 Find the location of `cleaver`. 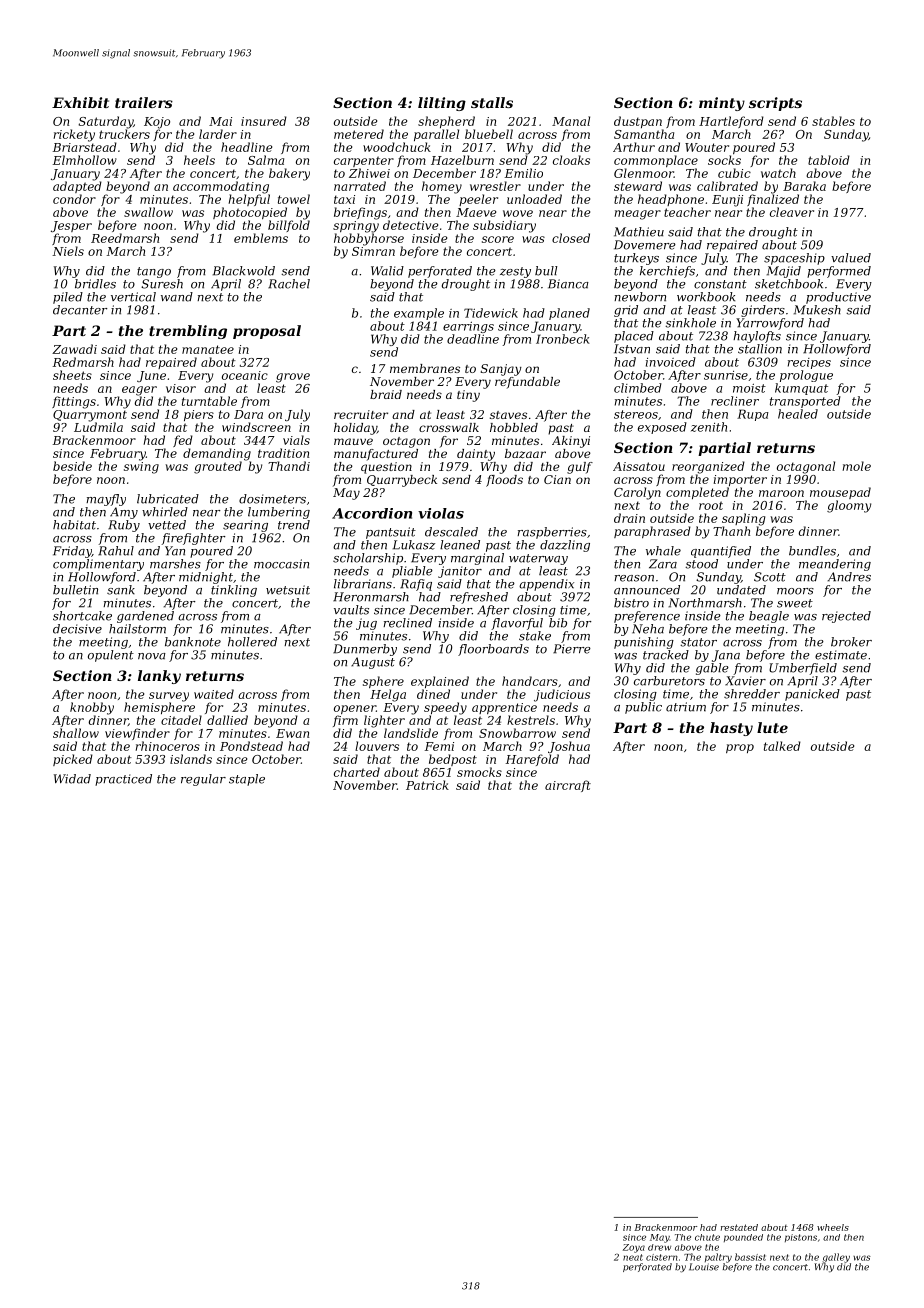

cleaver is located at coordinates (792, 212).
